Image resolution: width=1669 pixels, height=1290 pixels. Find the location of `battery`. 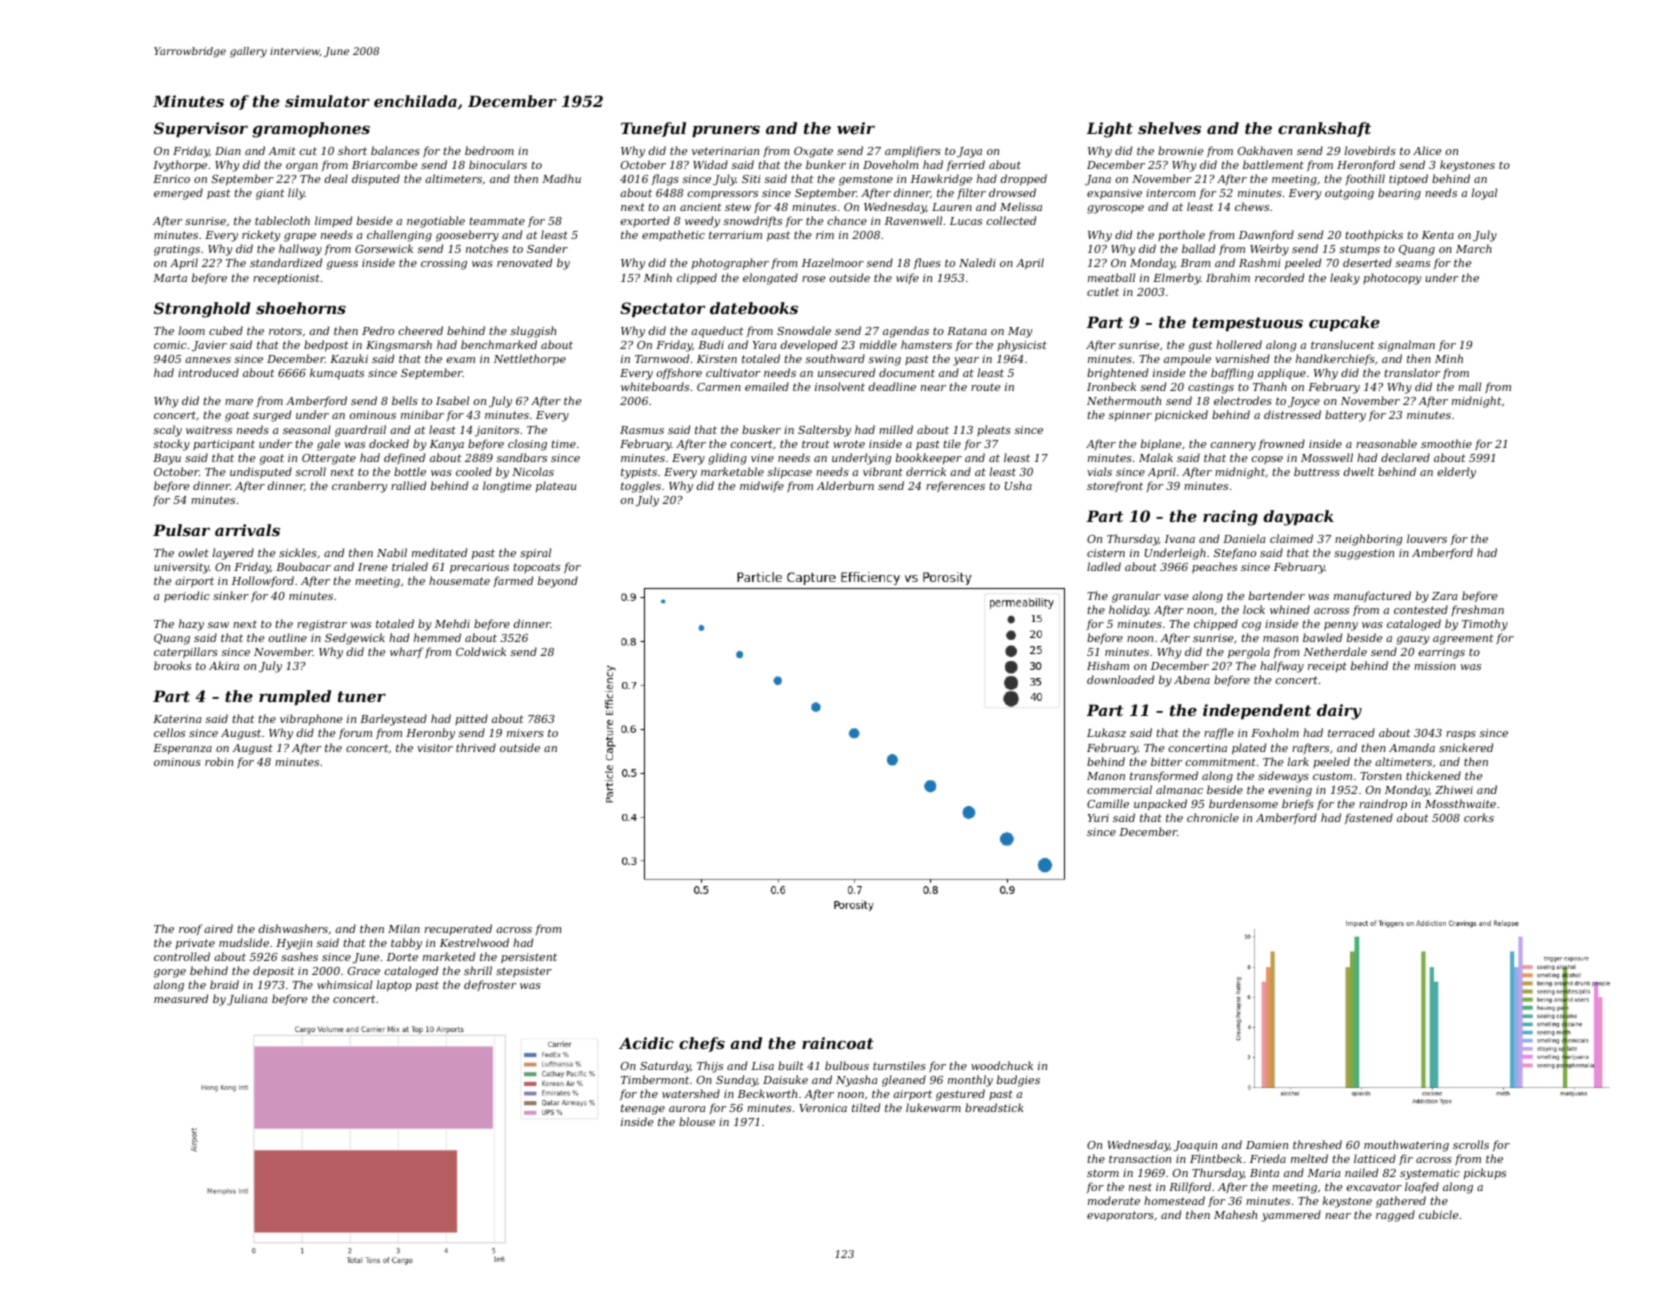

battery is located at coordinates (1345, 416).
